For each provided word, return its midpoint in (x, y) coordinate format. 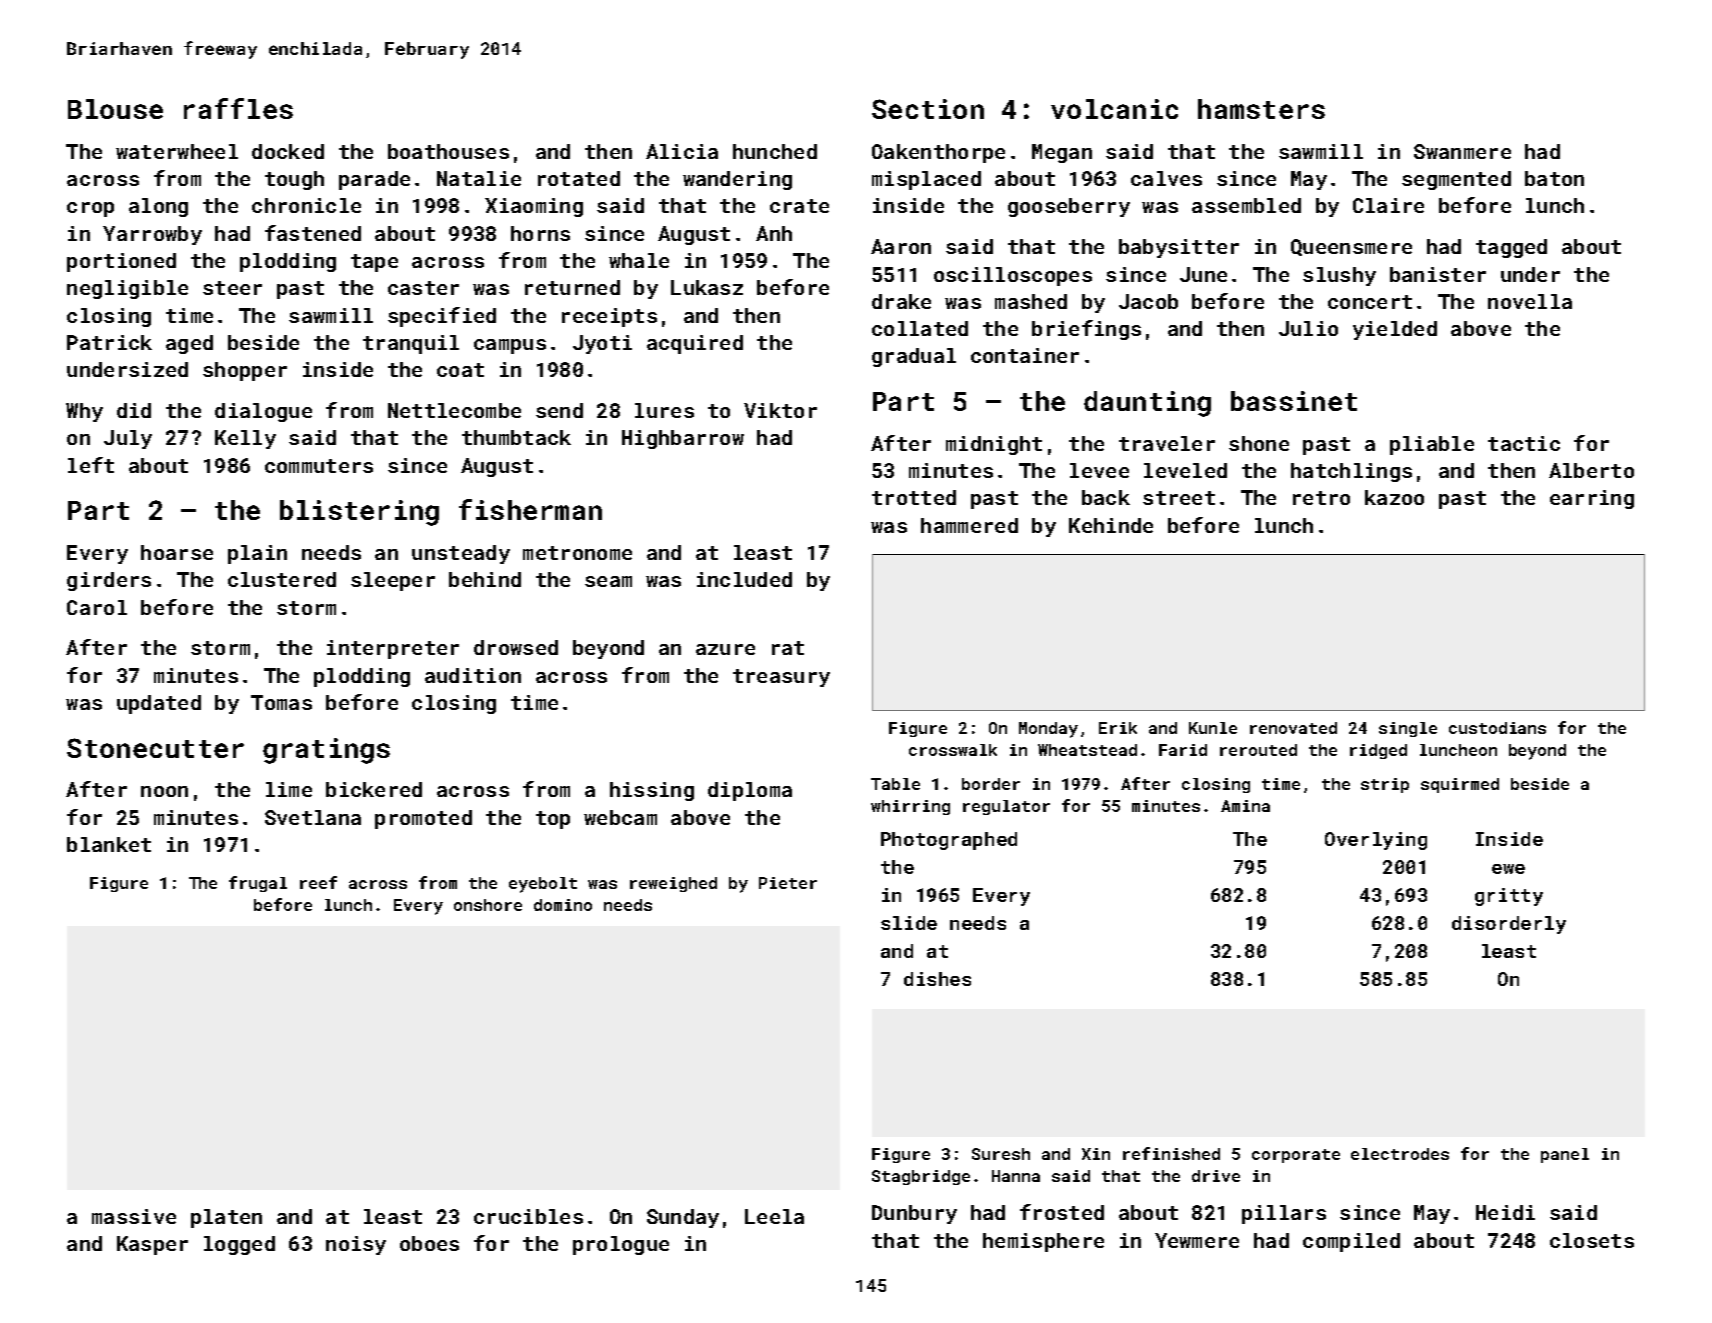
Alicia (682, 151)
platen (226, 1218)
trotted (914, 497)
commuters (319, 466)
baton (1554, 178)
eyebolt (543, 885)
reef (318, 882)
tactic (1524, 443)
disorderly (1509, 925)
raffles (238, 108)
